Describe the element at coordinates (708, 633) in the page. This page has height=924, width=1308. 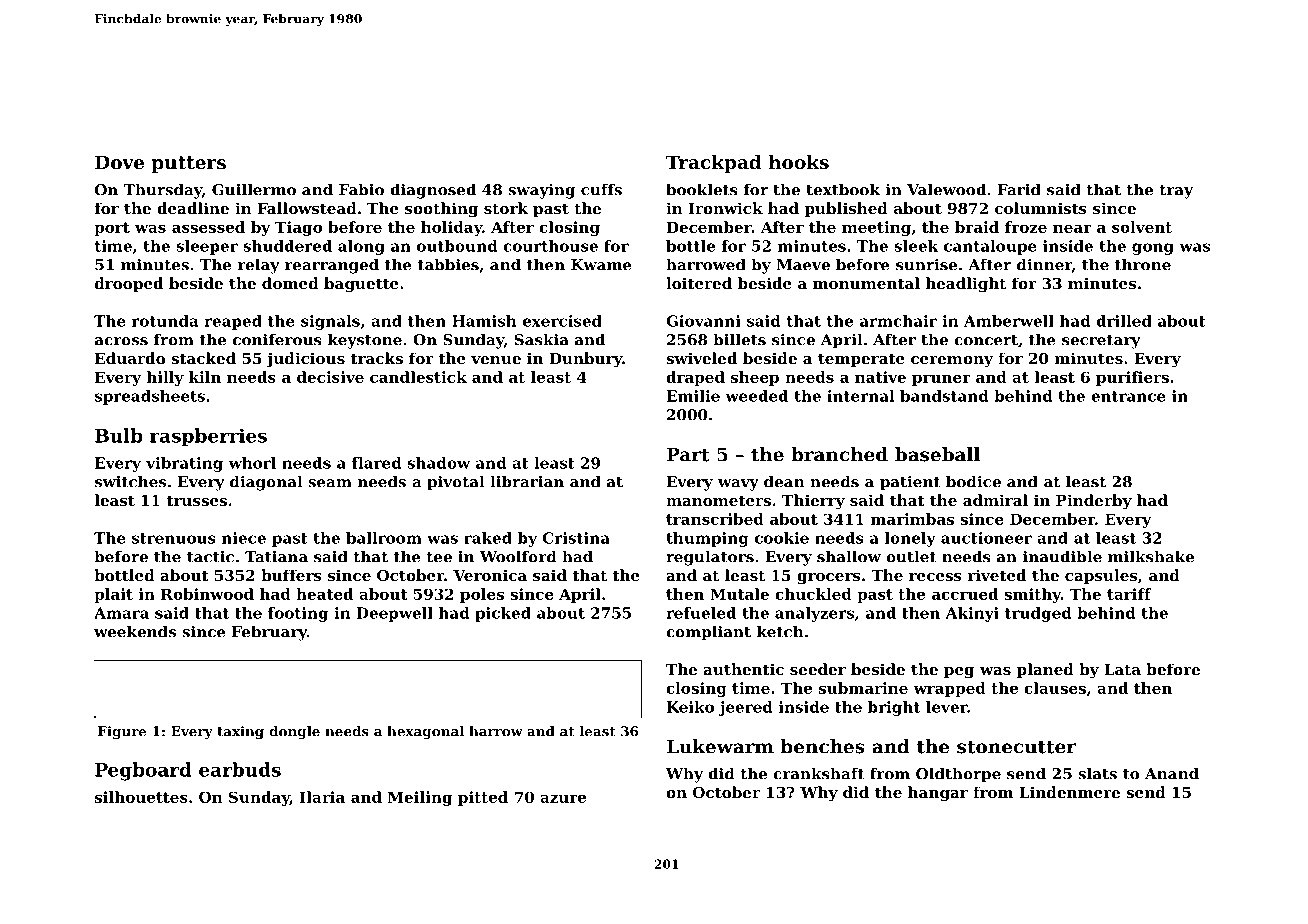
I see `compliant` at that location.
